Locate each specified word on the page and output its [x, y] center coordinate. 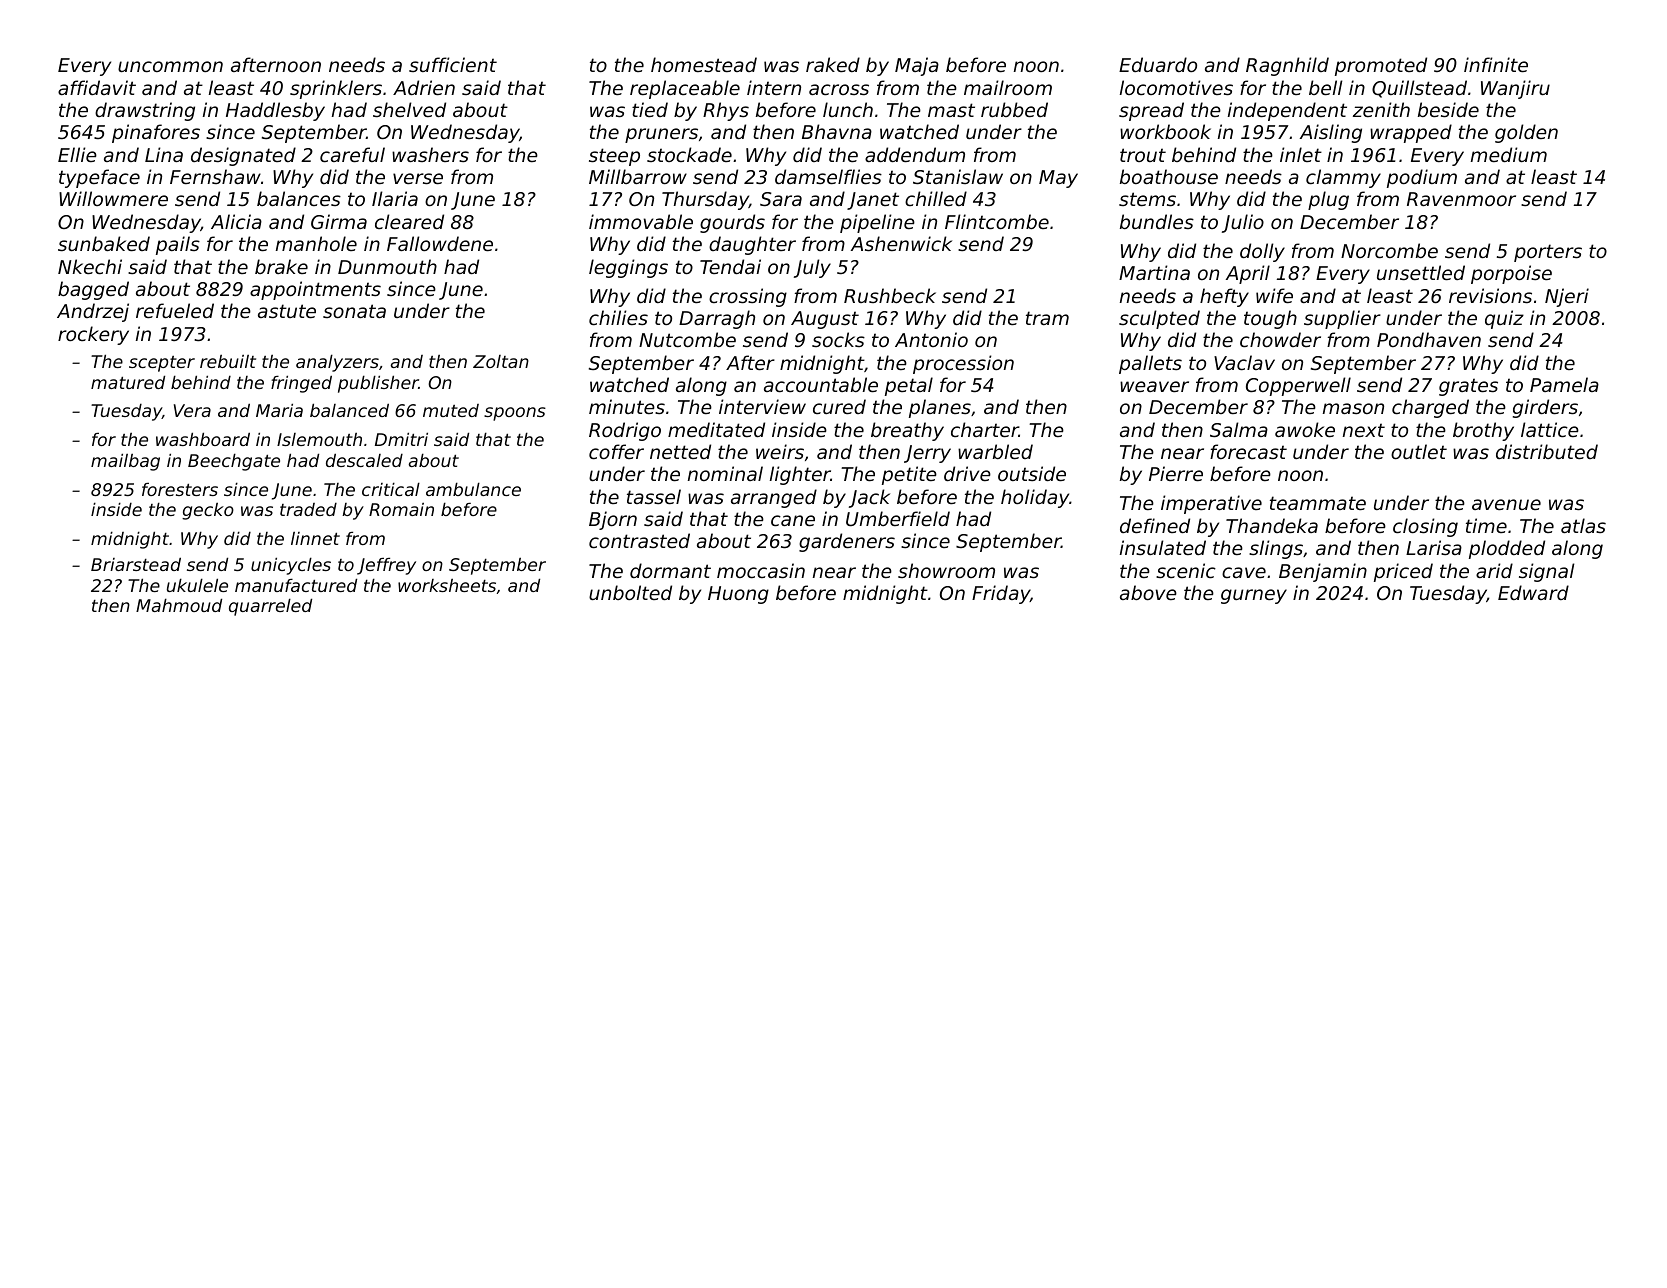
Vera [192, 410]
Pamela [1564, 384]
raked [833, 64]
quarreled [270, 607]
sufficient [453, 64]
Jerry [927, 454]
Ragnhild [1287, 66]
